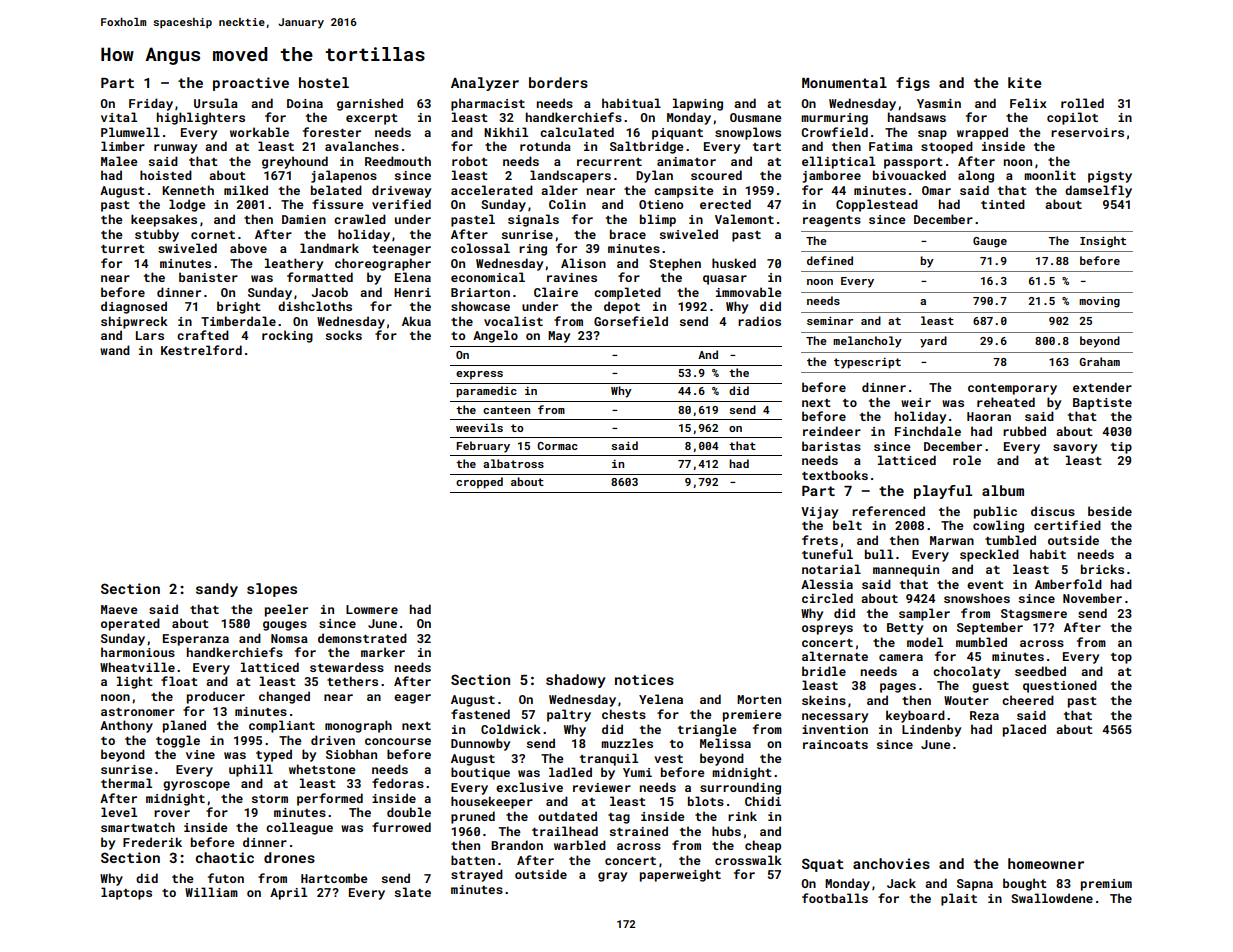 The height and width of the image is (952, 1233). Describe the element at coordinates (287, 336) in the image. I see `rocking` at that location.
